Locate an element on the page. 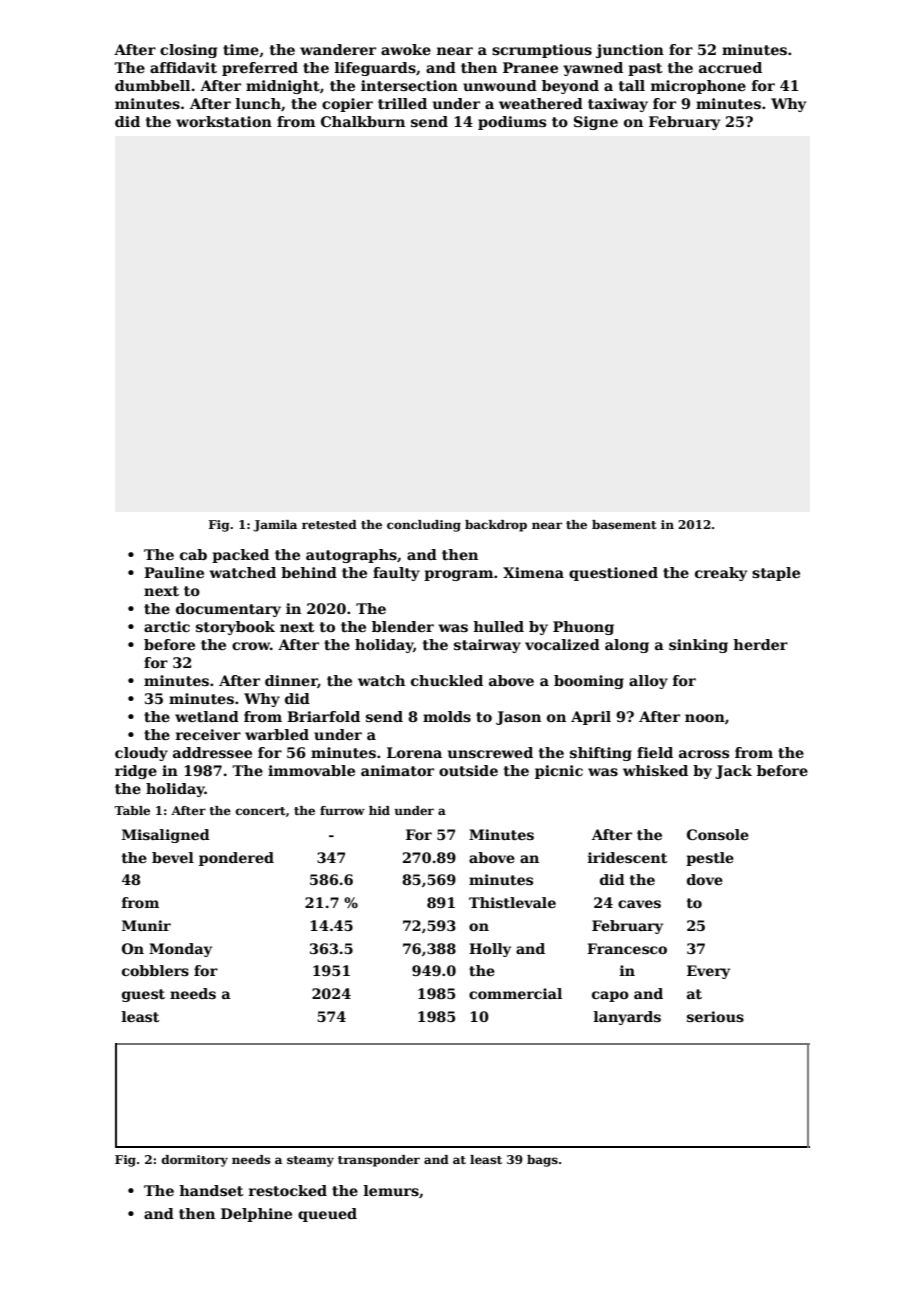 This image has height=1308, width=924. packed is located at coordinates (240, 556).
